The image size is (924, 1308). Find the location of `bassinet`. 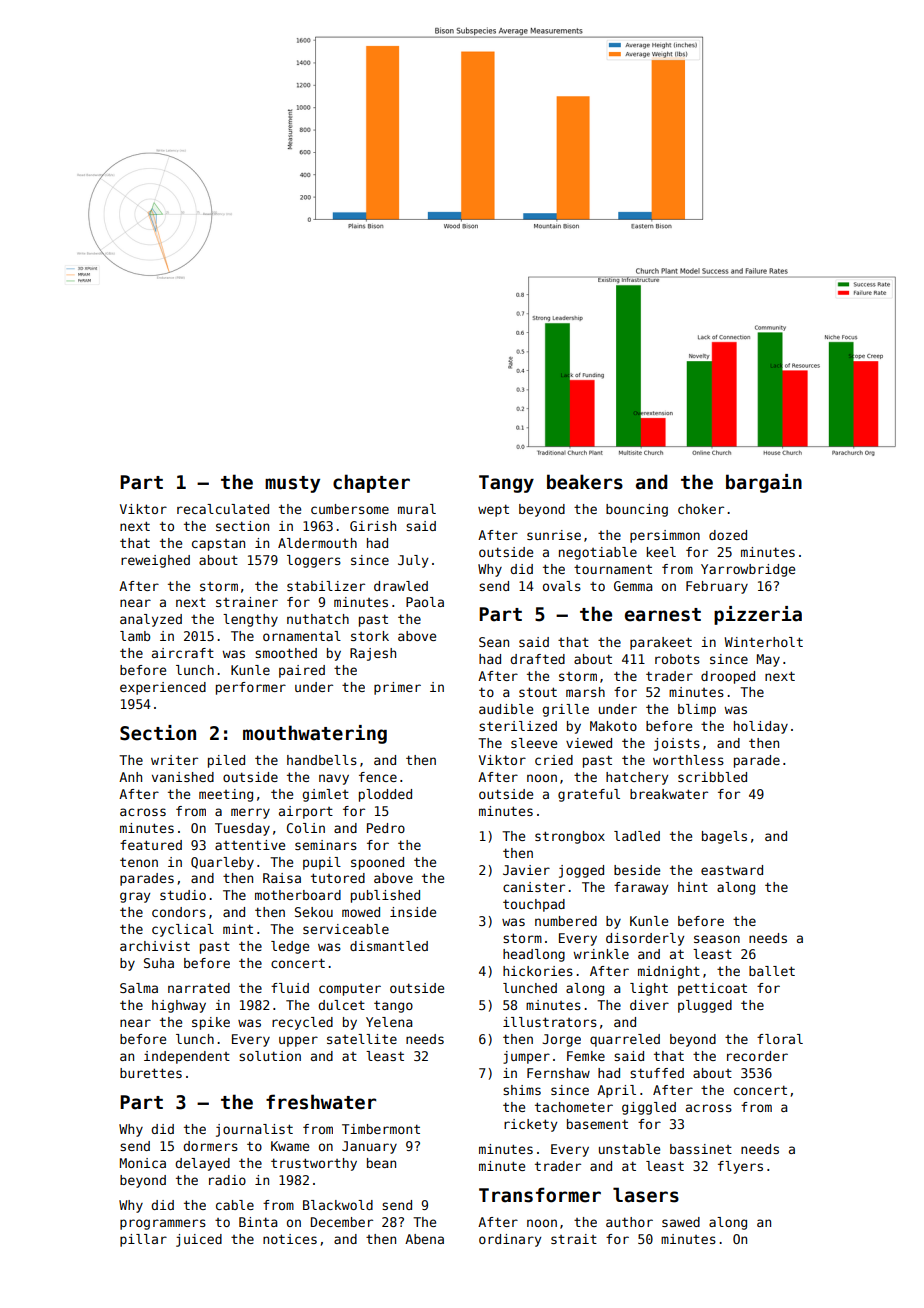

bassinet is located at coordinates (701, 1149).
